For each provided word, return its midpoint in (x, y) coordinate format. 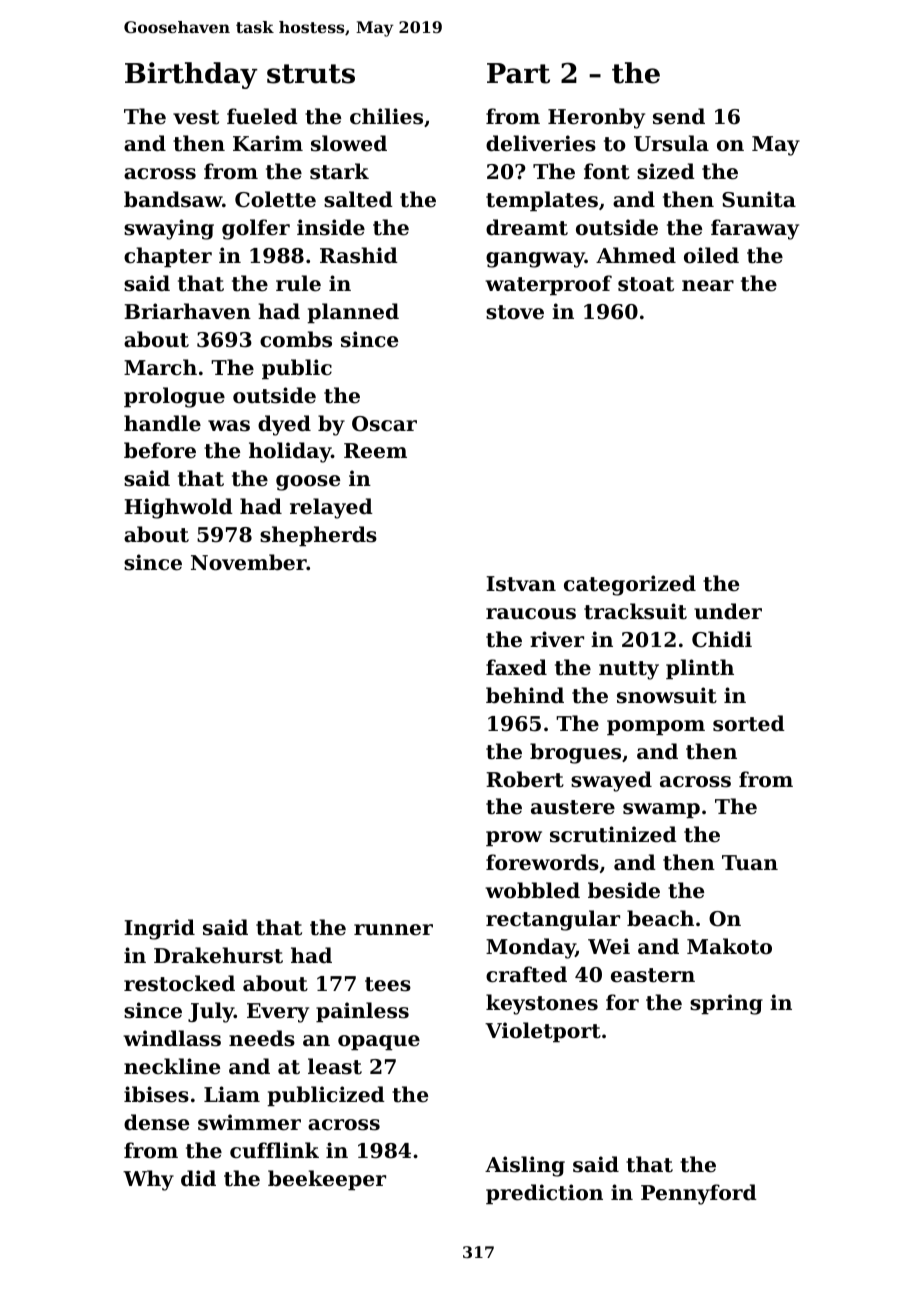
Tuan (750, 863)
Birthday (191, 75)
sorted (749, 723)
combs (296, 339)
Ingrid (159, 929)
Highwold (178, 508)
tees (388, 984)
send (679, 116)
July (211, 1012)
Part (518, 73)
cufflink (274, 1150)
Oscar (384, 424)
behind (525, 695)
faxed (516, 667)
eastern (653, 975)
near (708, 286)
